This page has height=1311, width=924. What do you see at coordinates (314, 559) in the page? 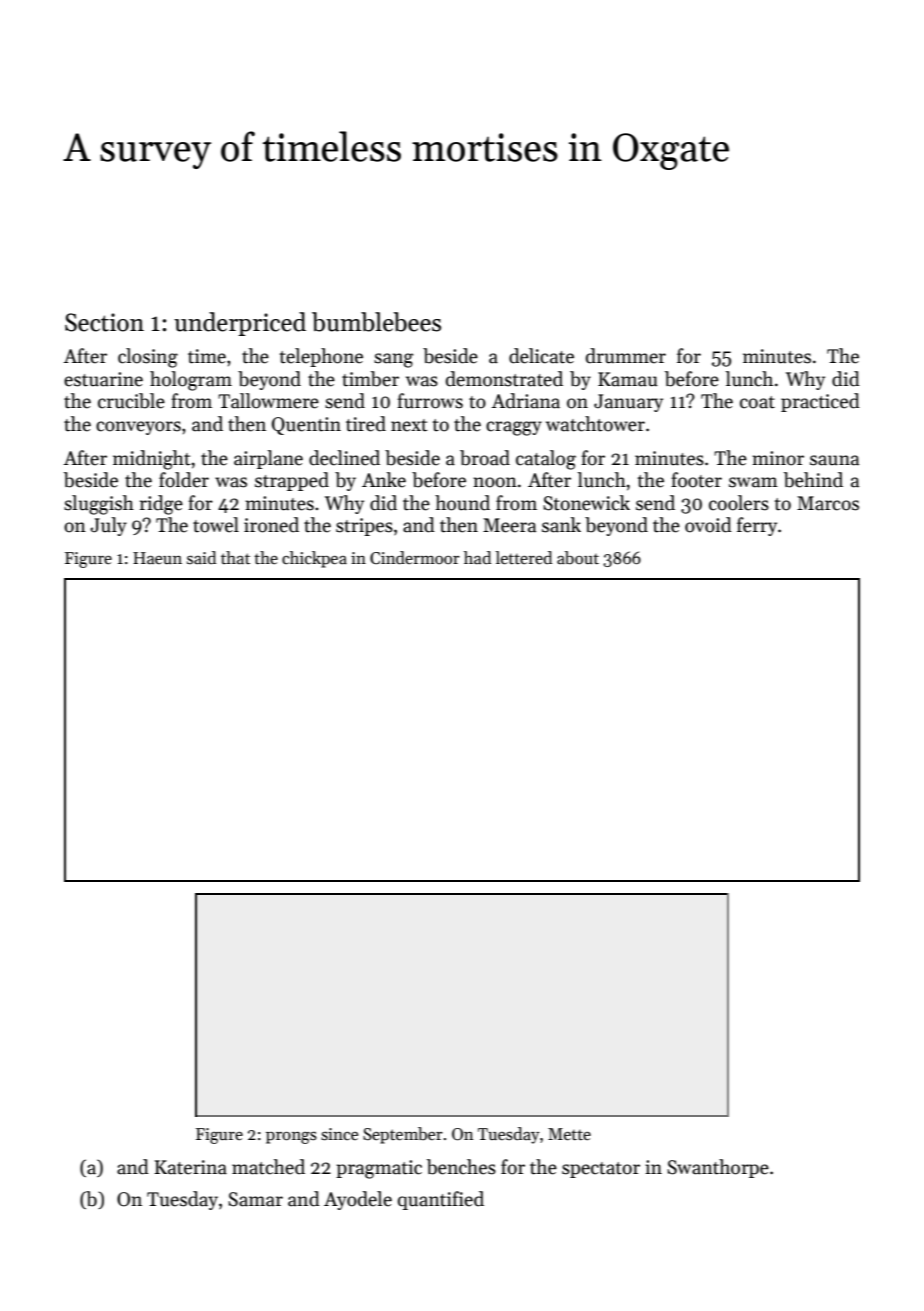
I see `chickpea` at bounding box center [314, 559].
